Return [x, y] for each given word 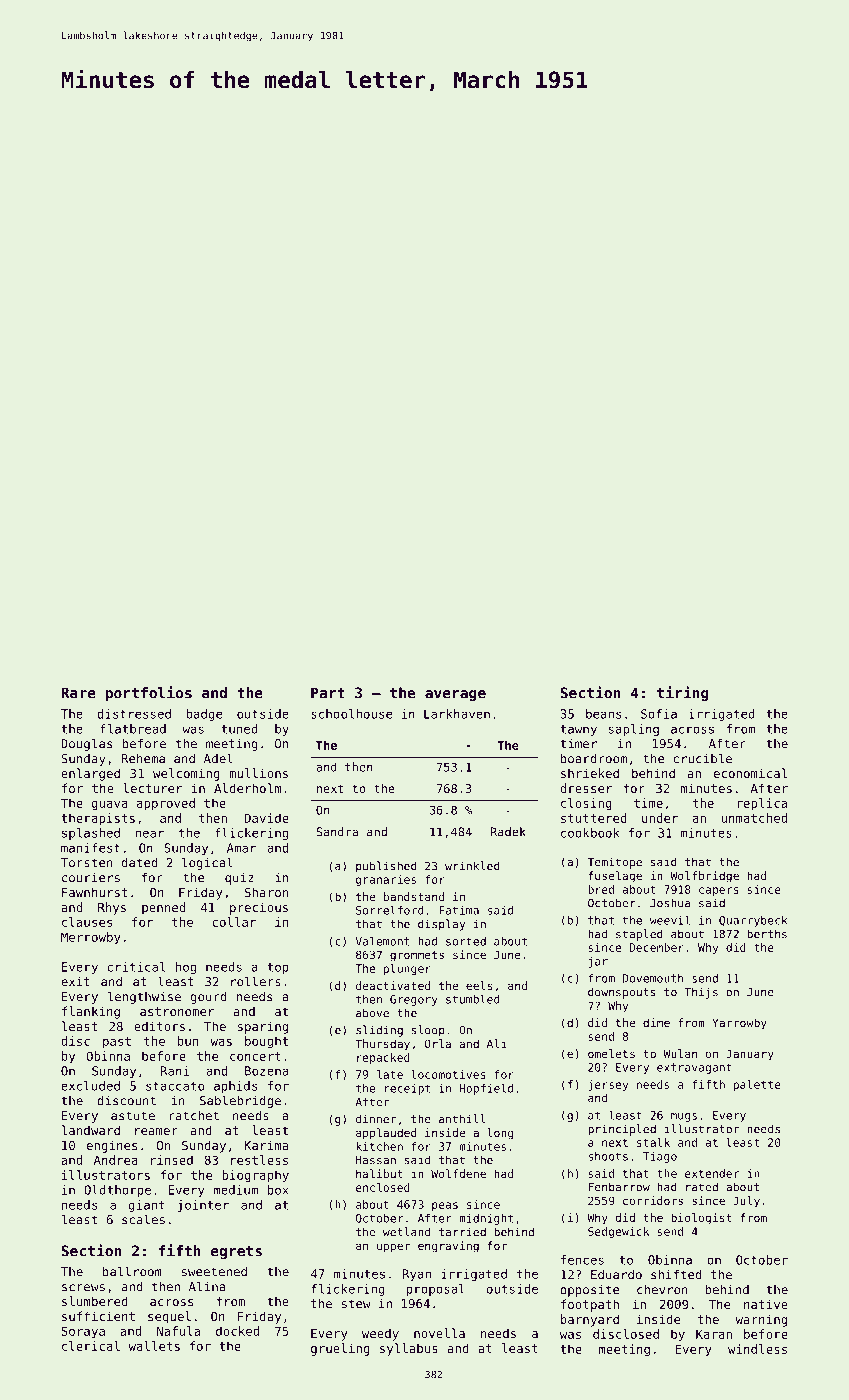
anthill [462, 1119]
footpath [590, 1305]
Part [328, 693]
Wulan [680, 1053]
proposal [436, 1290]
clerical [91, 1346]
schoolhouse [351, 714]
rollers [256, 981]
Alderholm [247, 788]
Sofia [659, 714]
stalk [653, 1142]
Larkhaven [457, 714]
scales [143, 1219]
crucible [702, 758]
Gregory [414, 1000]
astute [133, 1116]
